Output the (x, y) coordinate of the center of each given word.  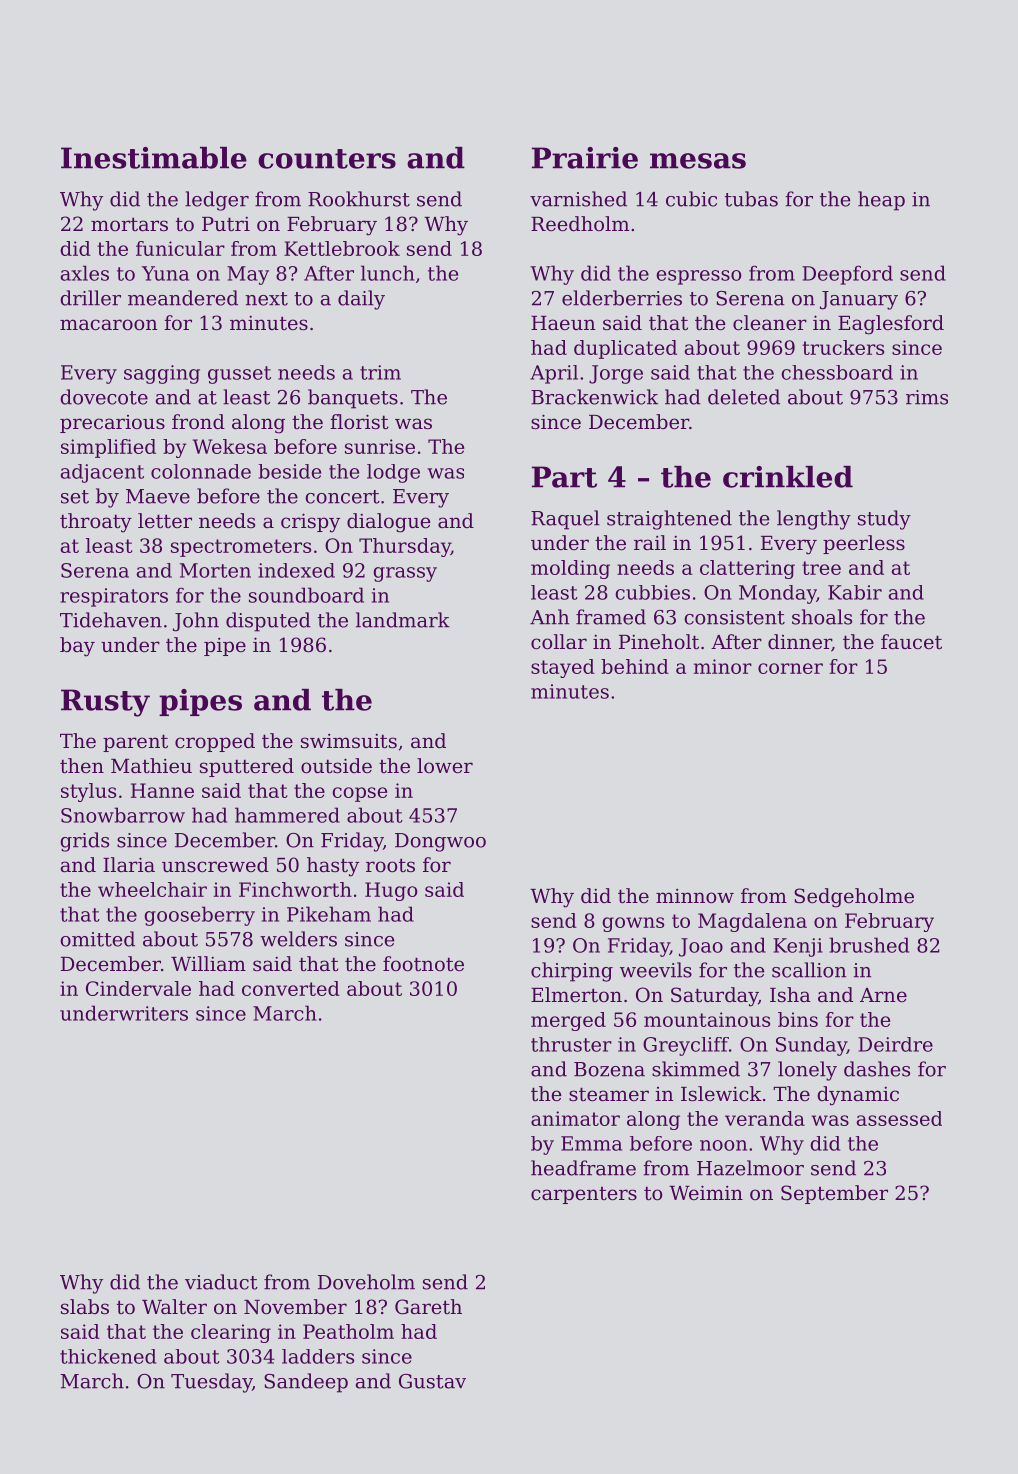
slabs (85, 1307)
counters (327, 159)
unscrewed (215, 865)
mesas (698, 161)
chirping (572, 972)
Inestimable (154, 158)
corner (790, 668)
